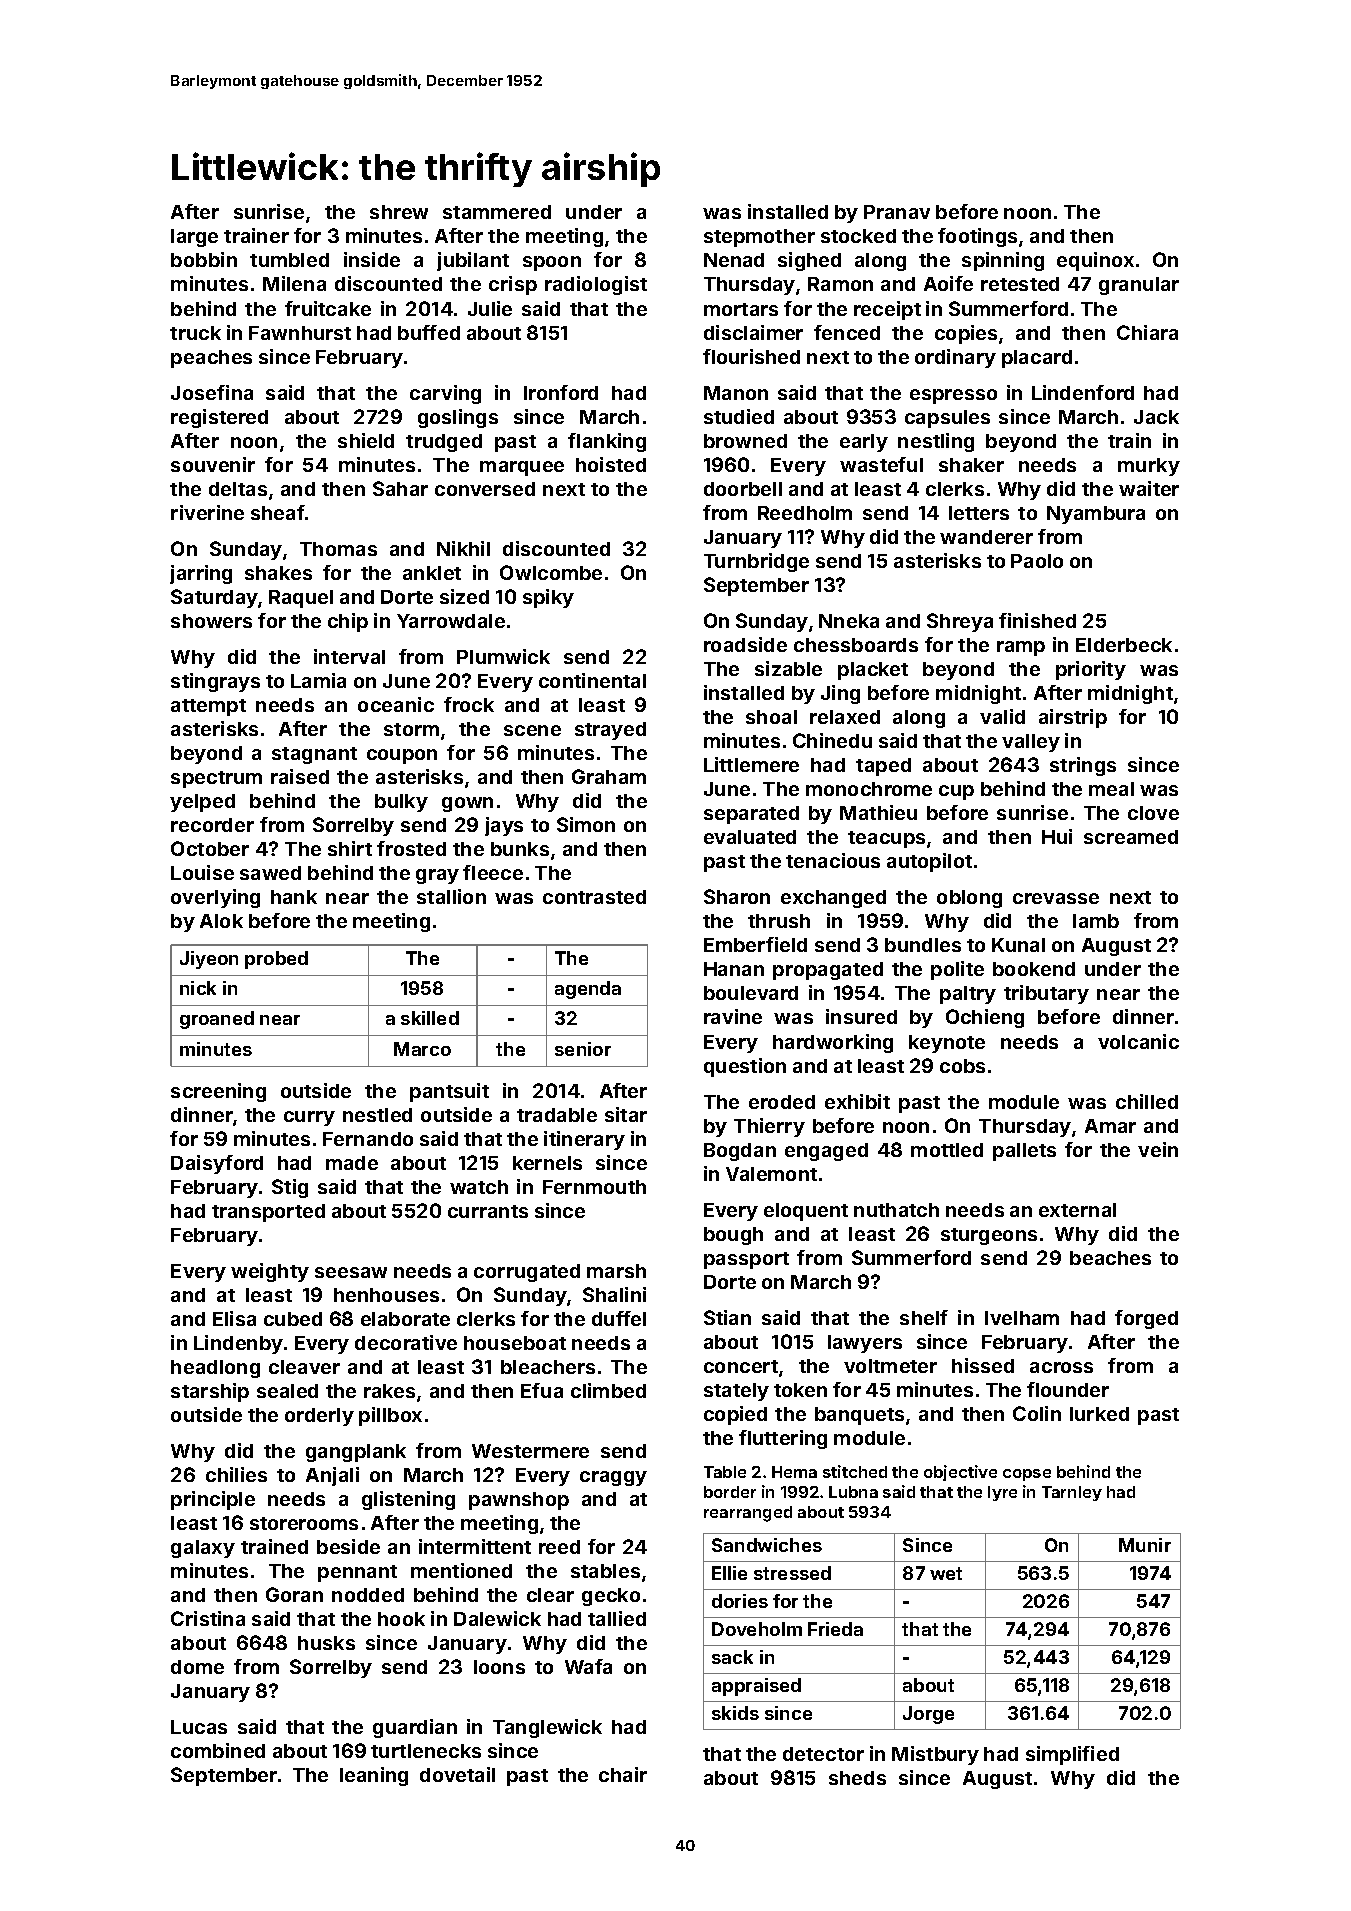  I want to click on bundles, so click(923, 945).
